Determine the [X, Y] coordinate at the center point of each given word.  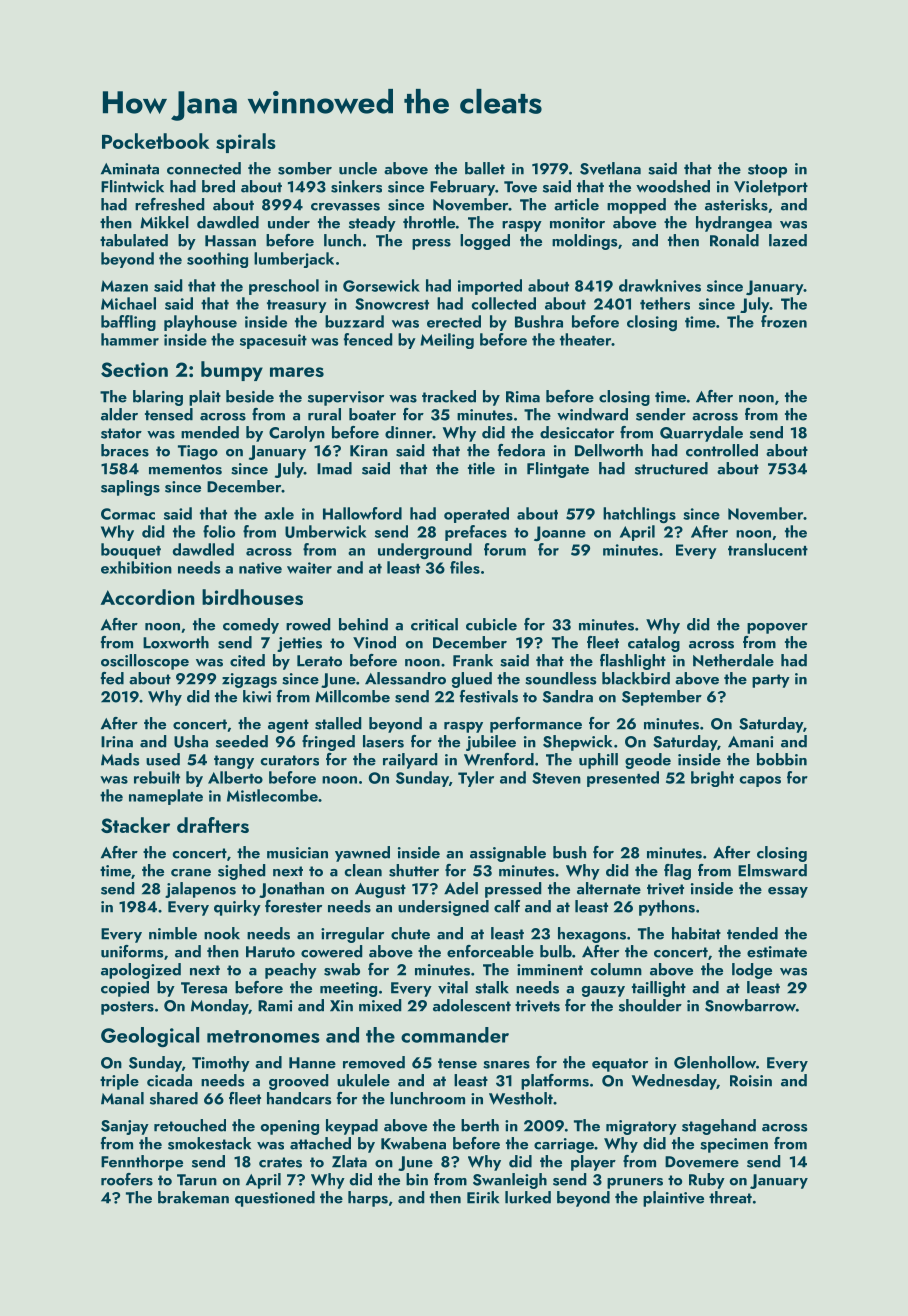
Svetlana [610, 168]
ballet [485, 168]
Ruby [707, 1181]
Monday [219, 1007]
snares [506, 1065]
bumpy [232, 371]
